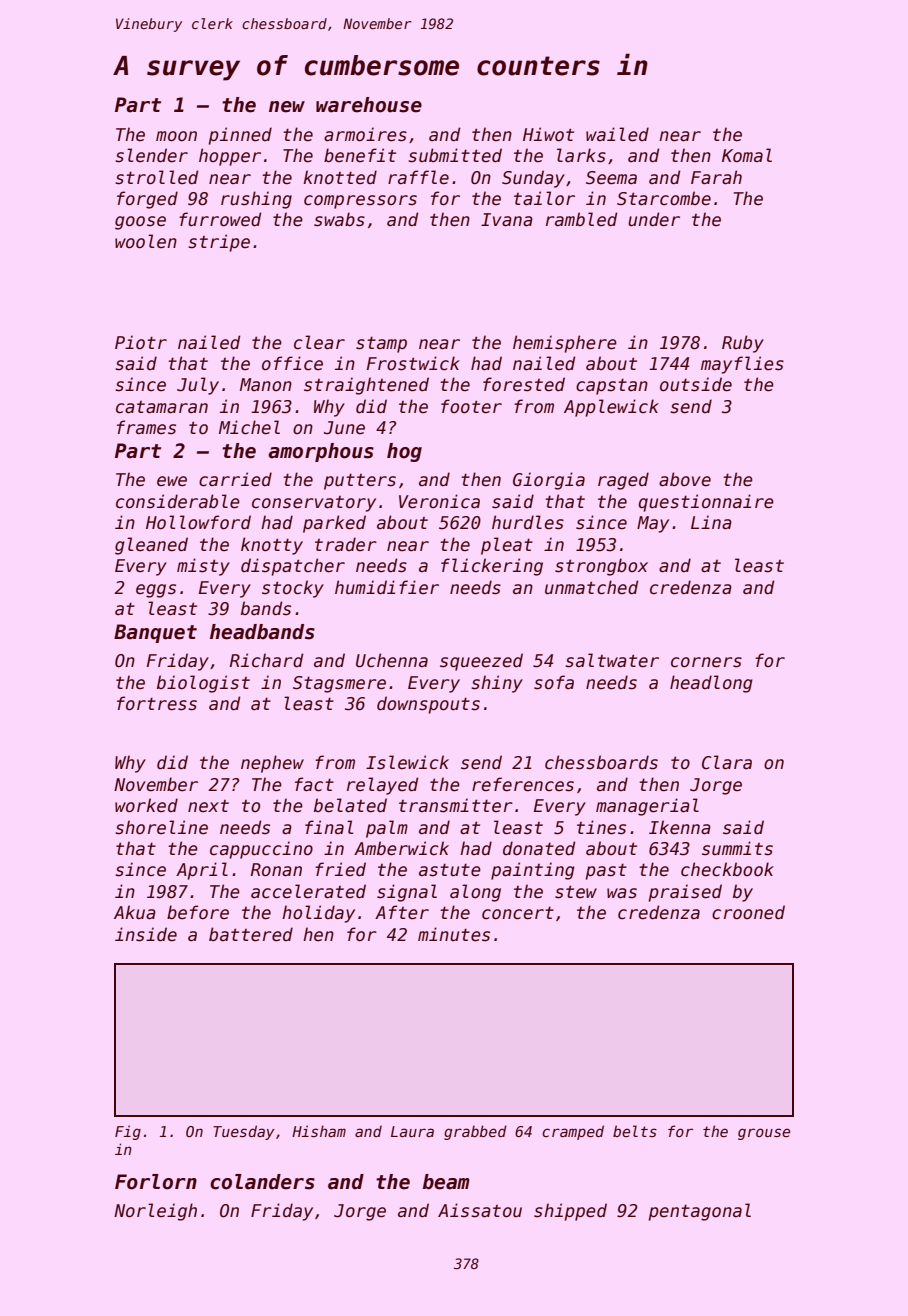  What do you see at coordinates (685, 479) in the screenshot?
I see `above` at bounding box center [685, 479].
